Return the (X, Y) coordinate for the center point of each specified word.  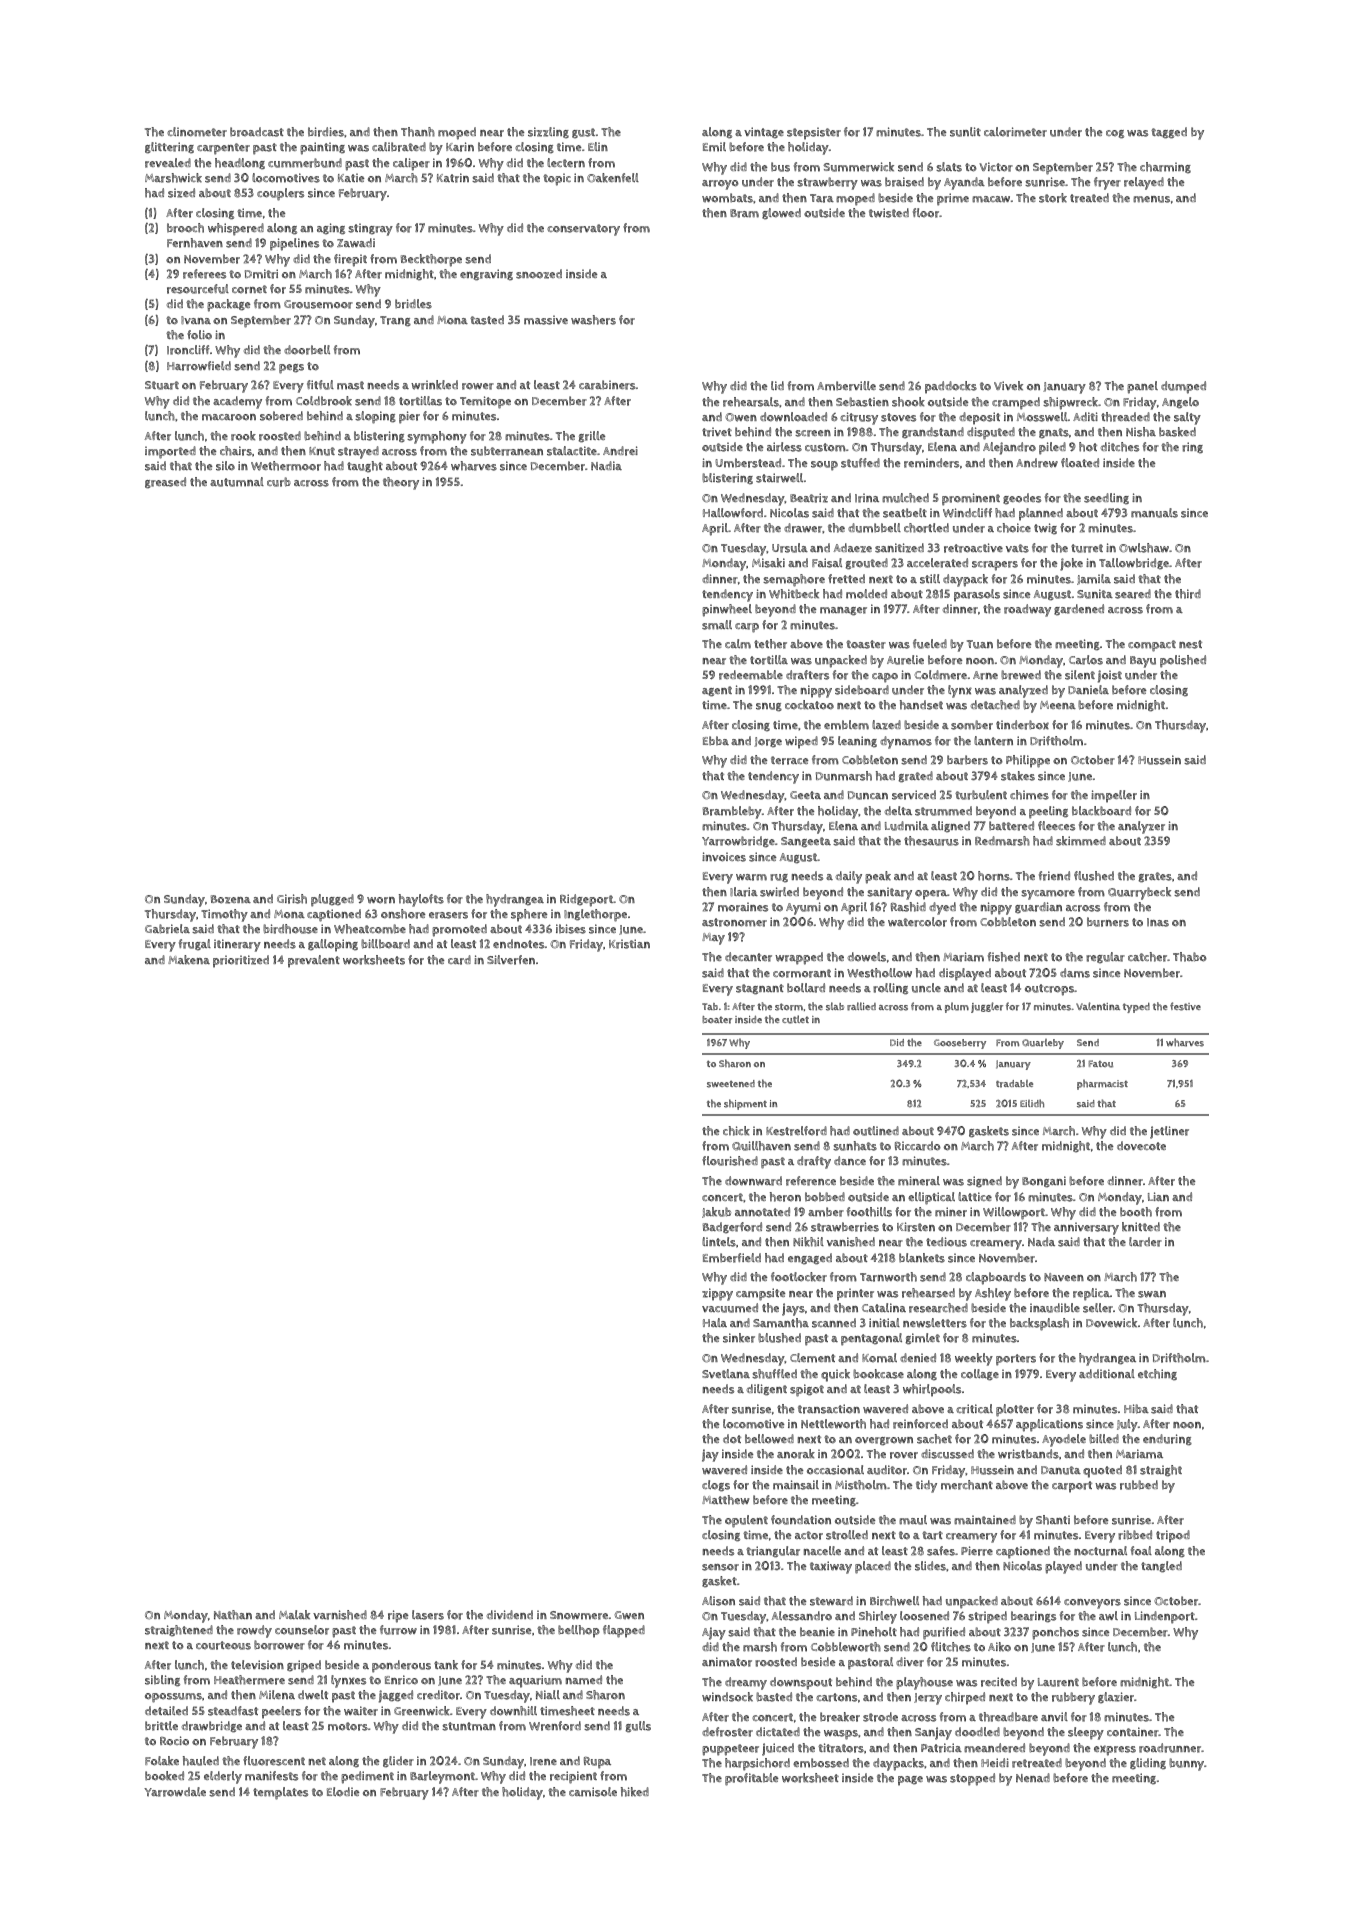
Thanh (418, 132)
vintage (764, 133)
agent (717, 691)
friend (1054, 876)
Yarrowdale (175, 1792)
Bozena (231, 899)
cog (1115, 134)
